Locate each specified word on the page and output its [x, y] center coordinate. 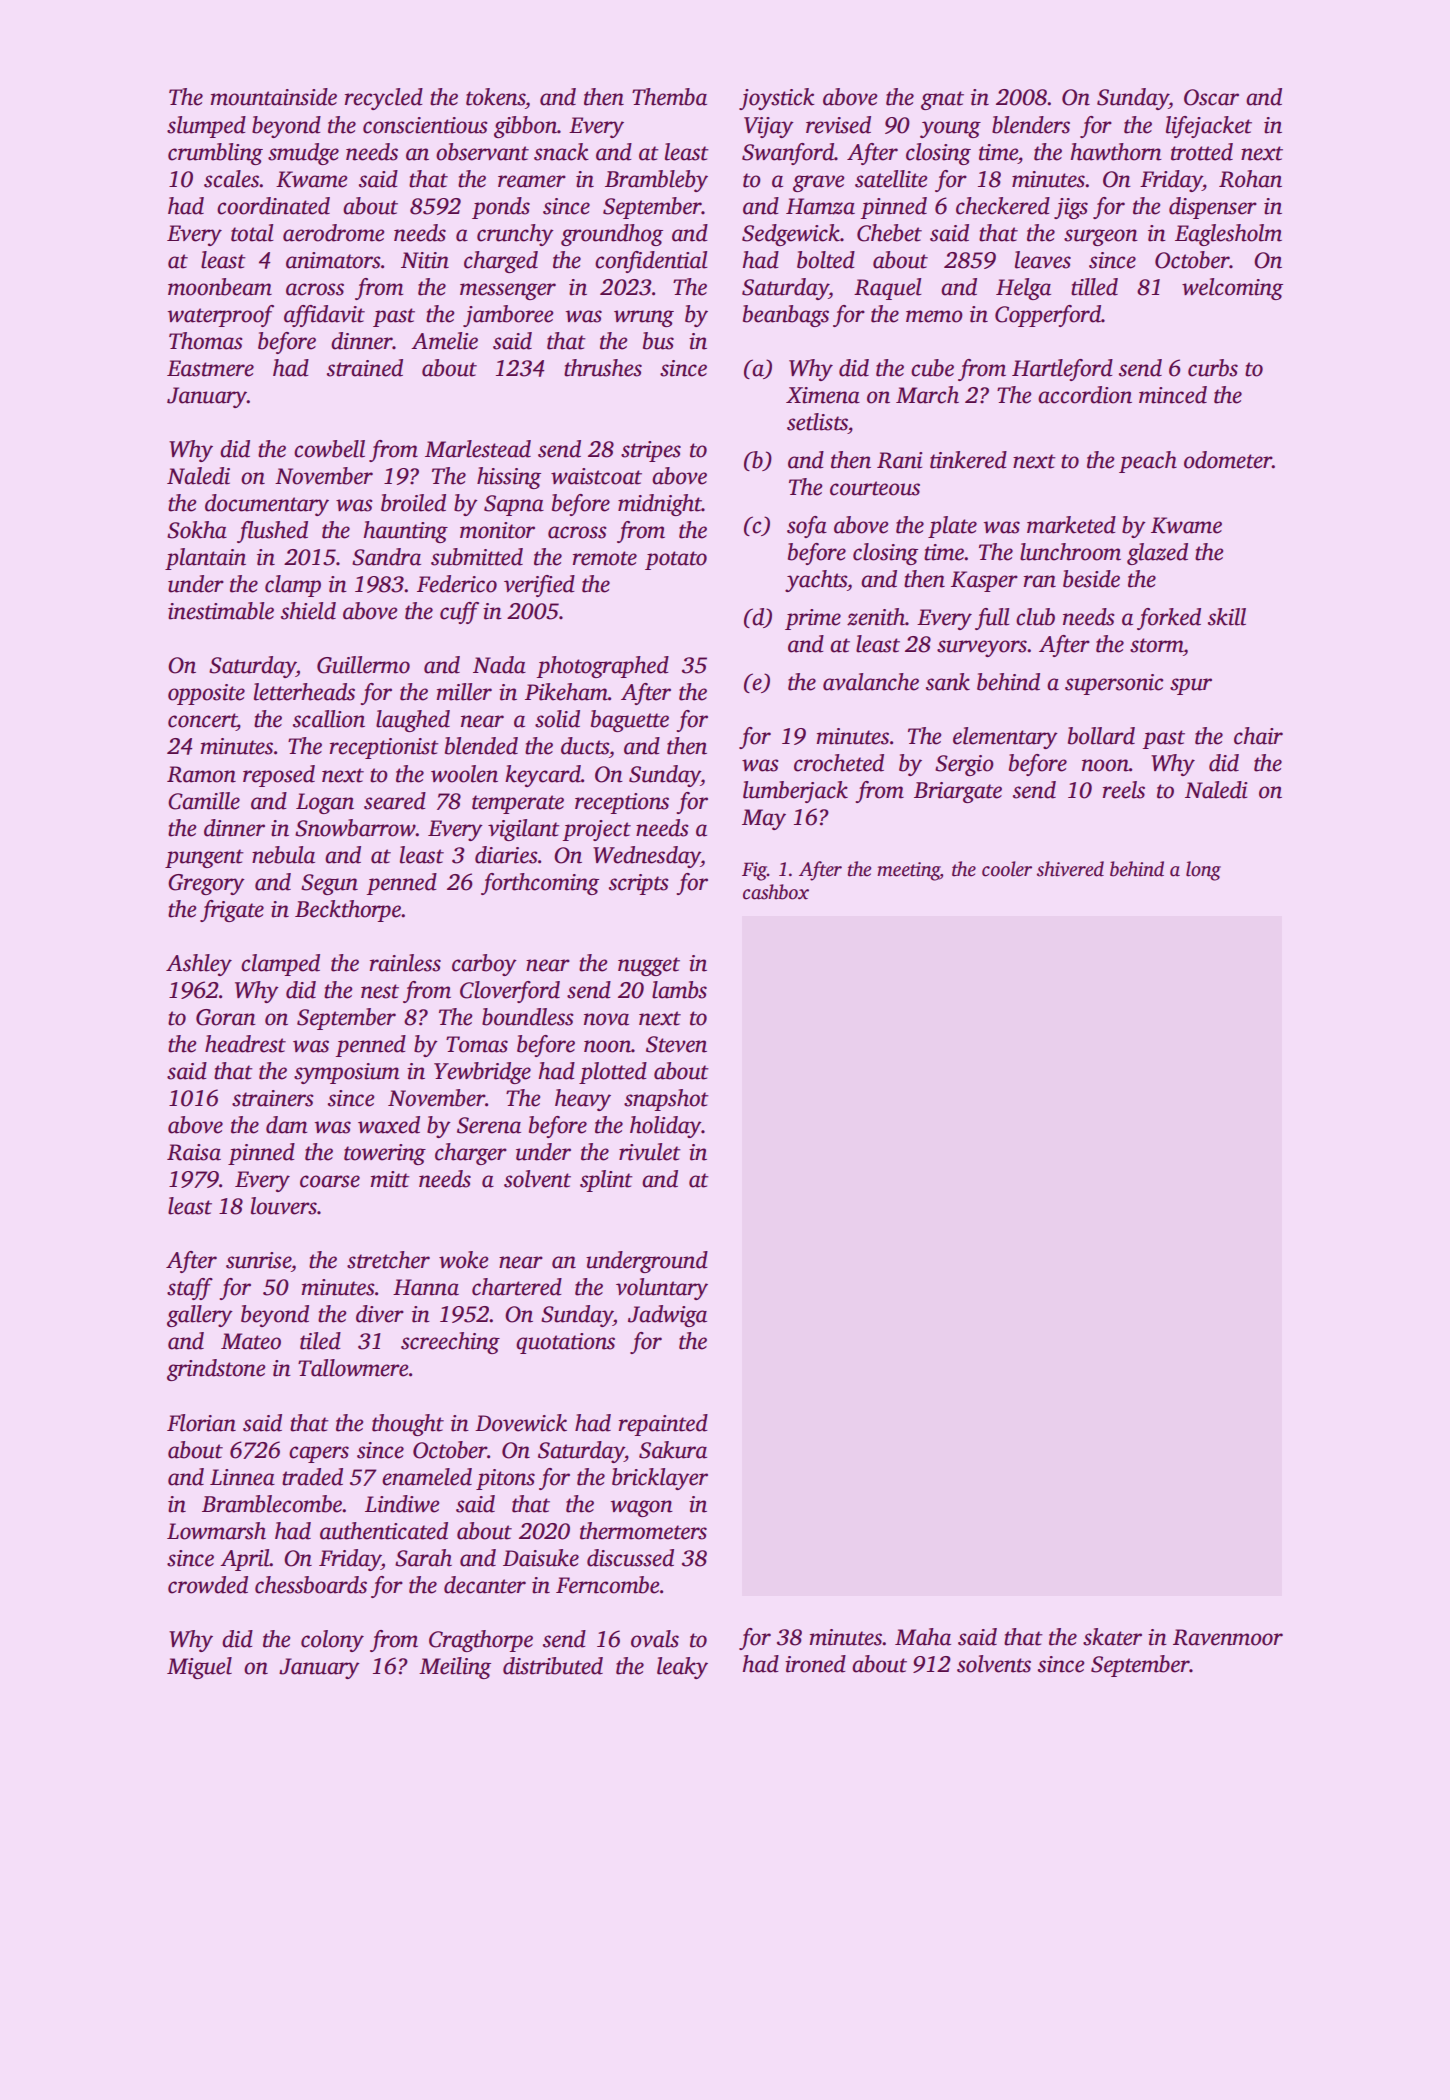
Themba [669, 97]
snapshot [666, 1100]
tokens [495, 97]
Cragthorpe [481, 1641]
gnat [942, 100]
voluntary [662, 1289]
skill [1227, 617]
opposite [206, 694]
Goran [226, 1017]
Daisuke [541, 1558]
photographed [602, 667]
